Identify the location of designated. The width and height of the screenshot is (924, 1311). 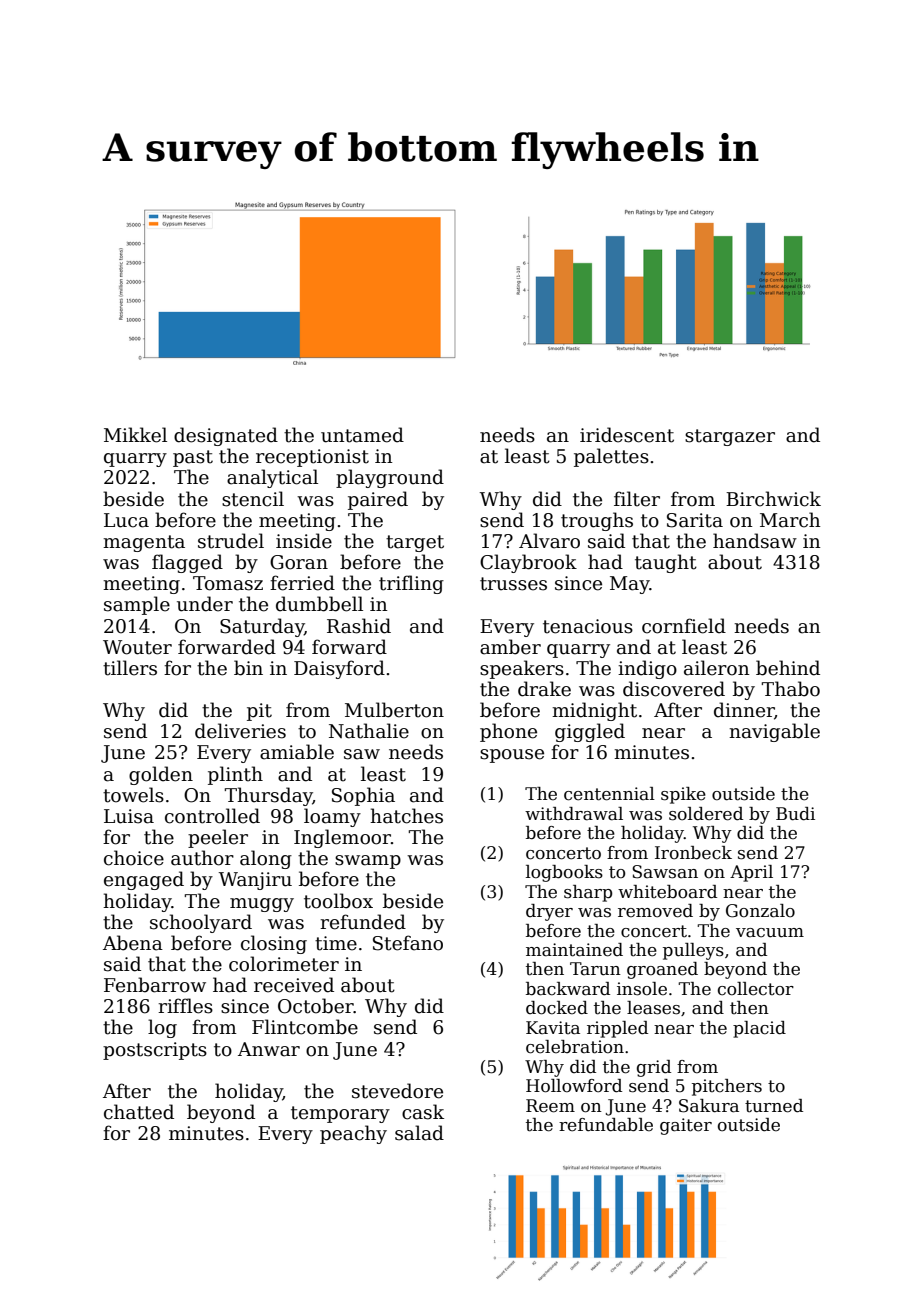
(226, 436).
